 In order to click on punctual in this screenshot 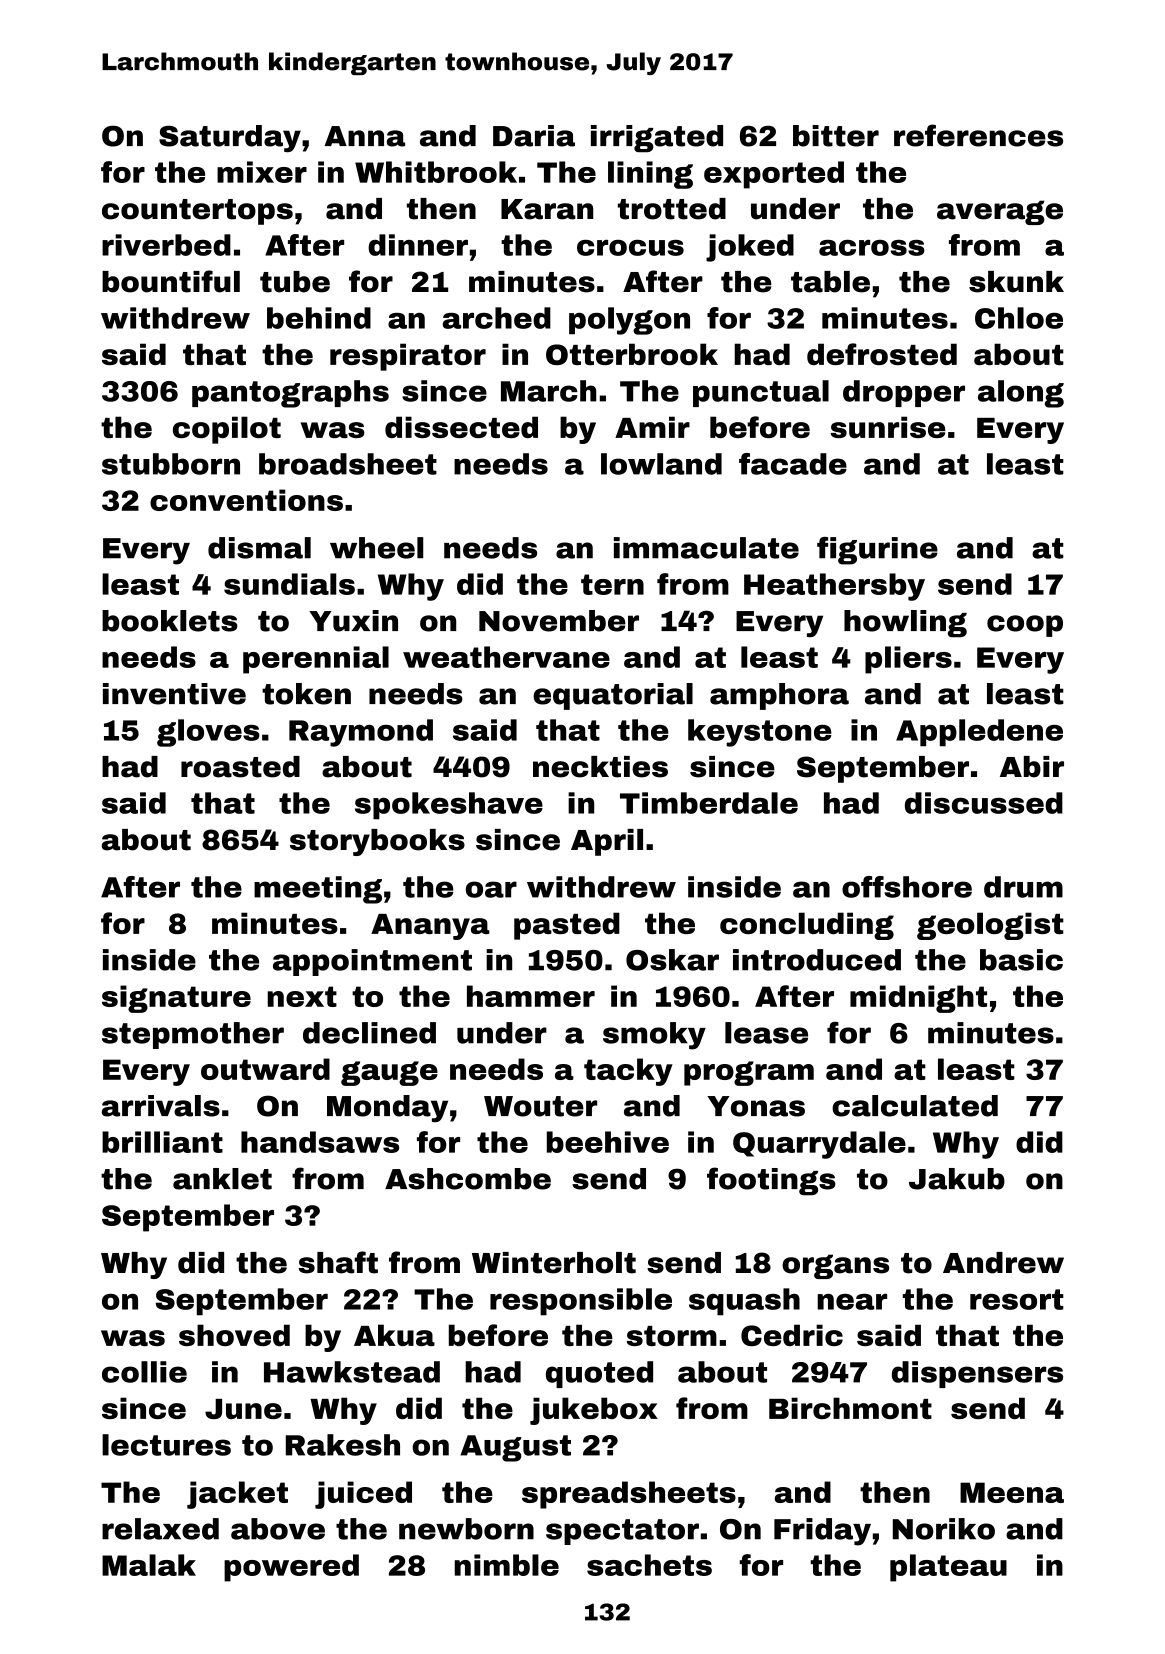, I will do `click(761, 393)`.
